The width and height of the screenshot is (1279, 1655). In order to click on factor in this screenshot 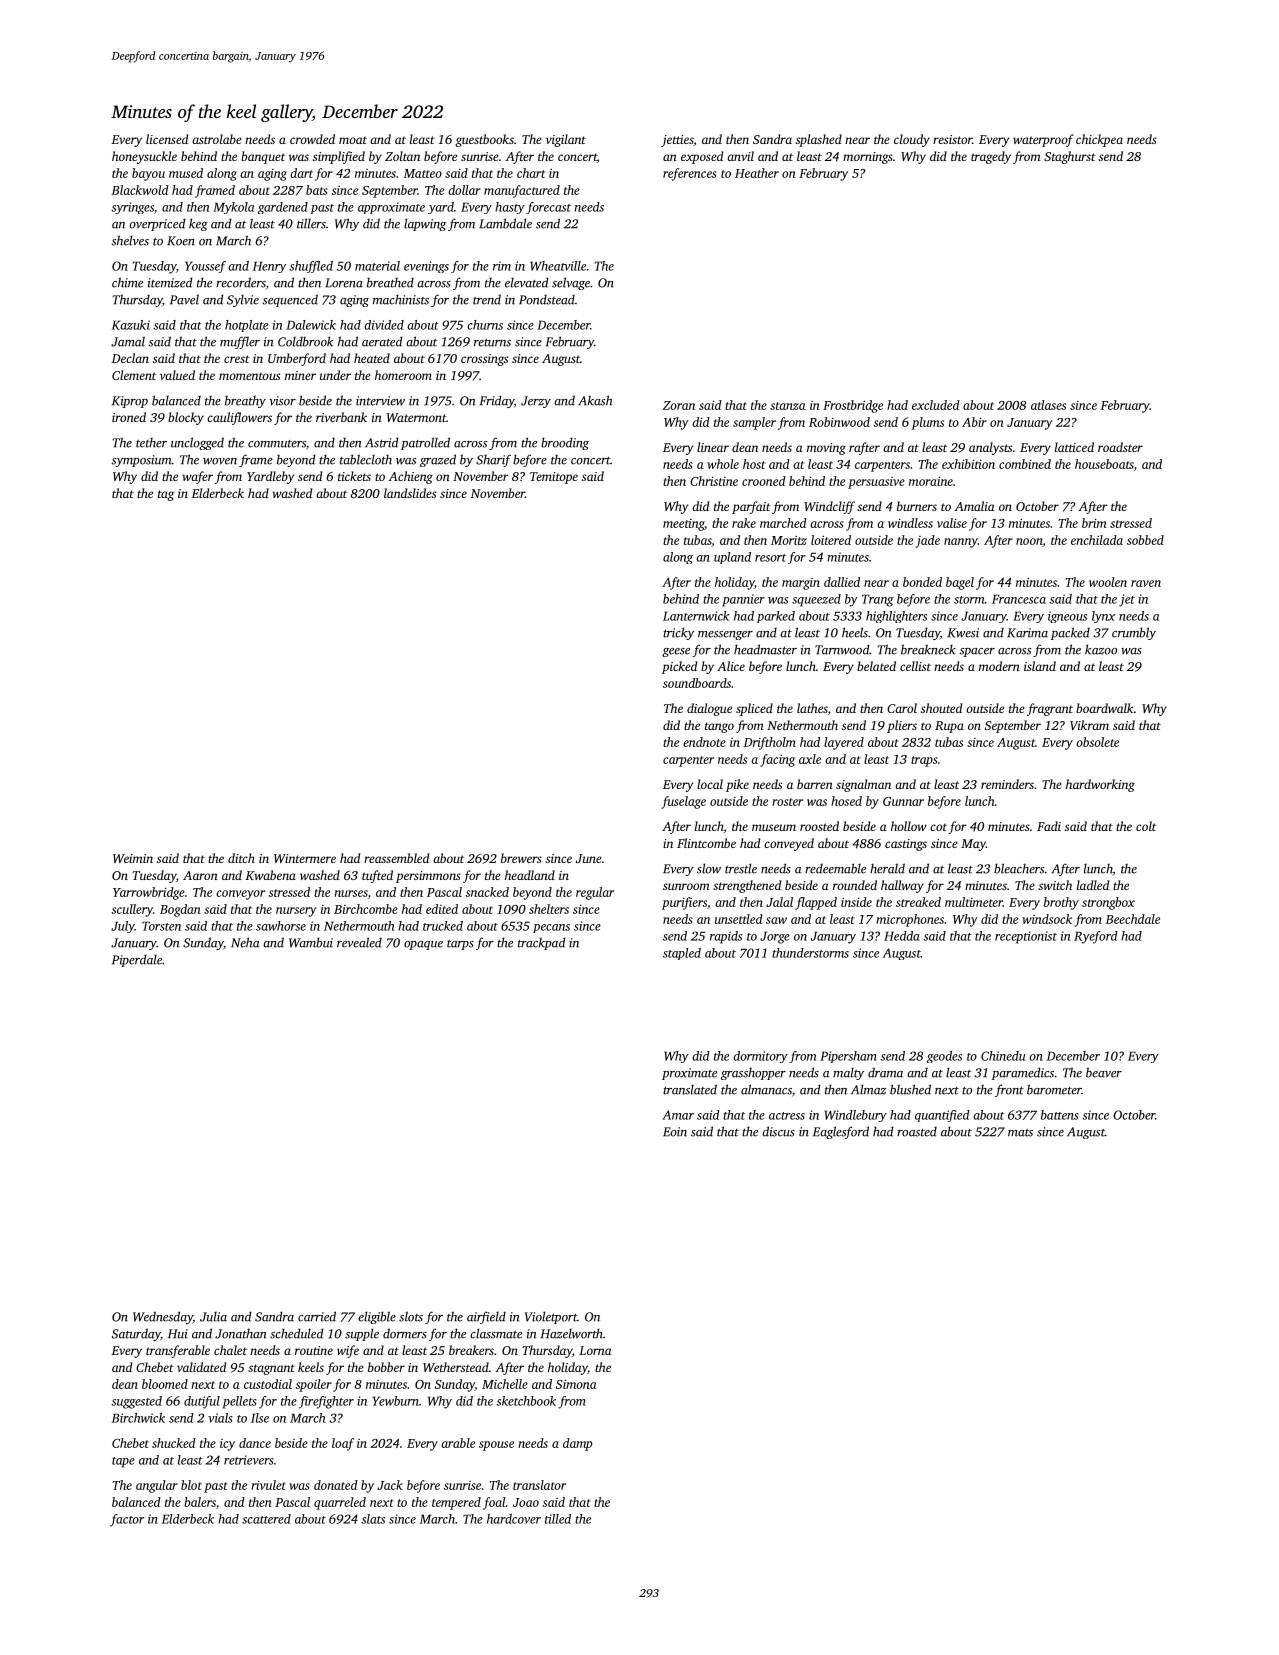, I will do `click(127, 1520)`.
